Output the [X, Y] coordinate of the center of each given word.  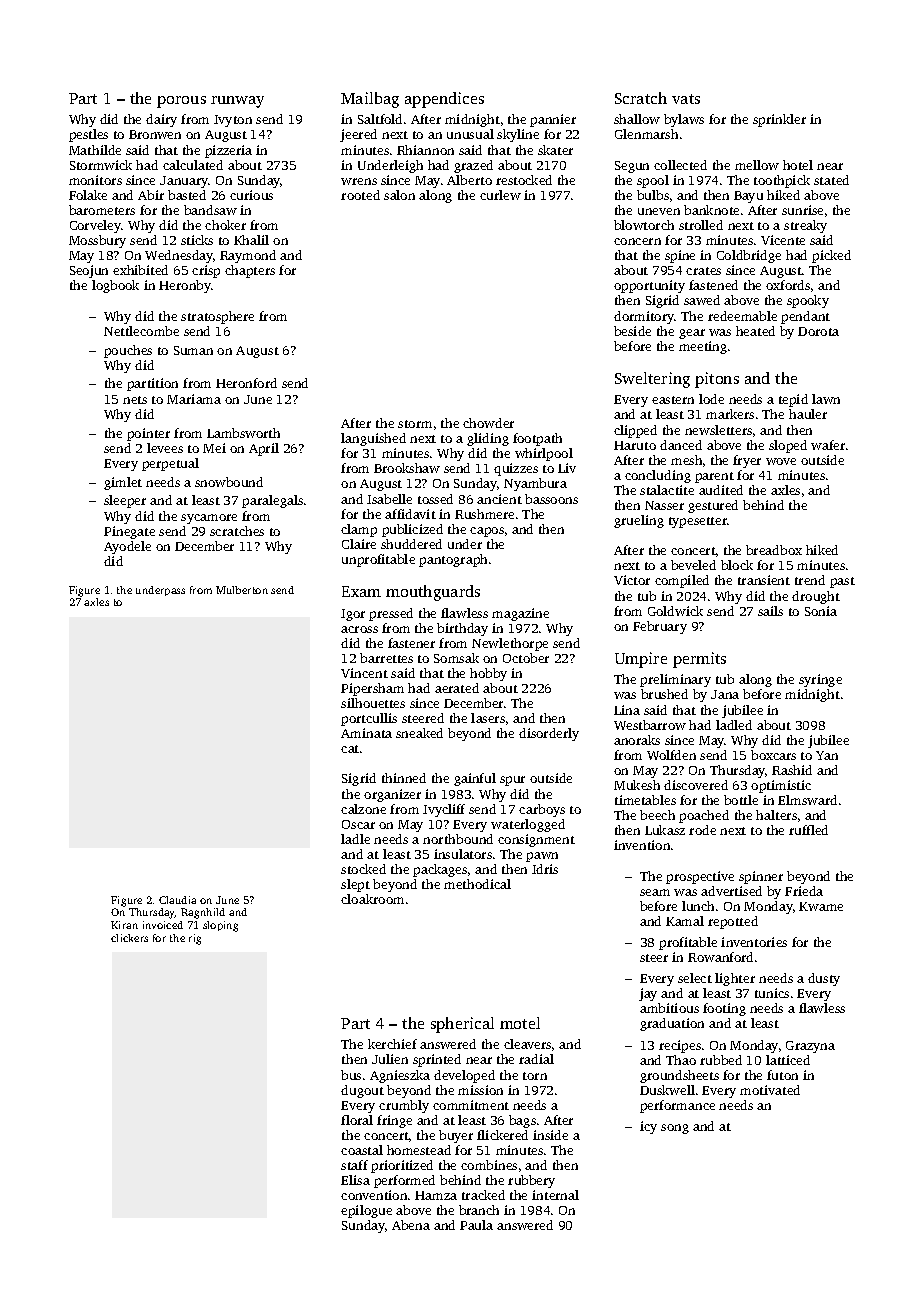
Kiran [124, 925]
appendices [444, 100]
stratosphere [217, 317]
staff [354, 1165]
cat [350, 749]
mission [480, 1090]
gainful [475, 779]
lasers [488, 718]
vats [686, 99]
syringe [820, 680]
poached [704, 816]
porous [181, 102]
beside [632, 331]
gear [692, 334]
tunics [772, 993]
